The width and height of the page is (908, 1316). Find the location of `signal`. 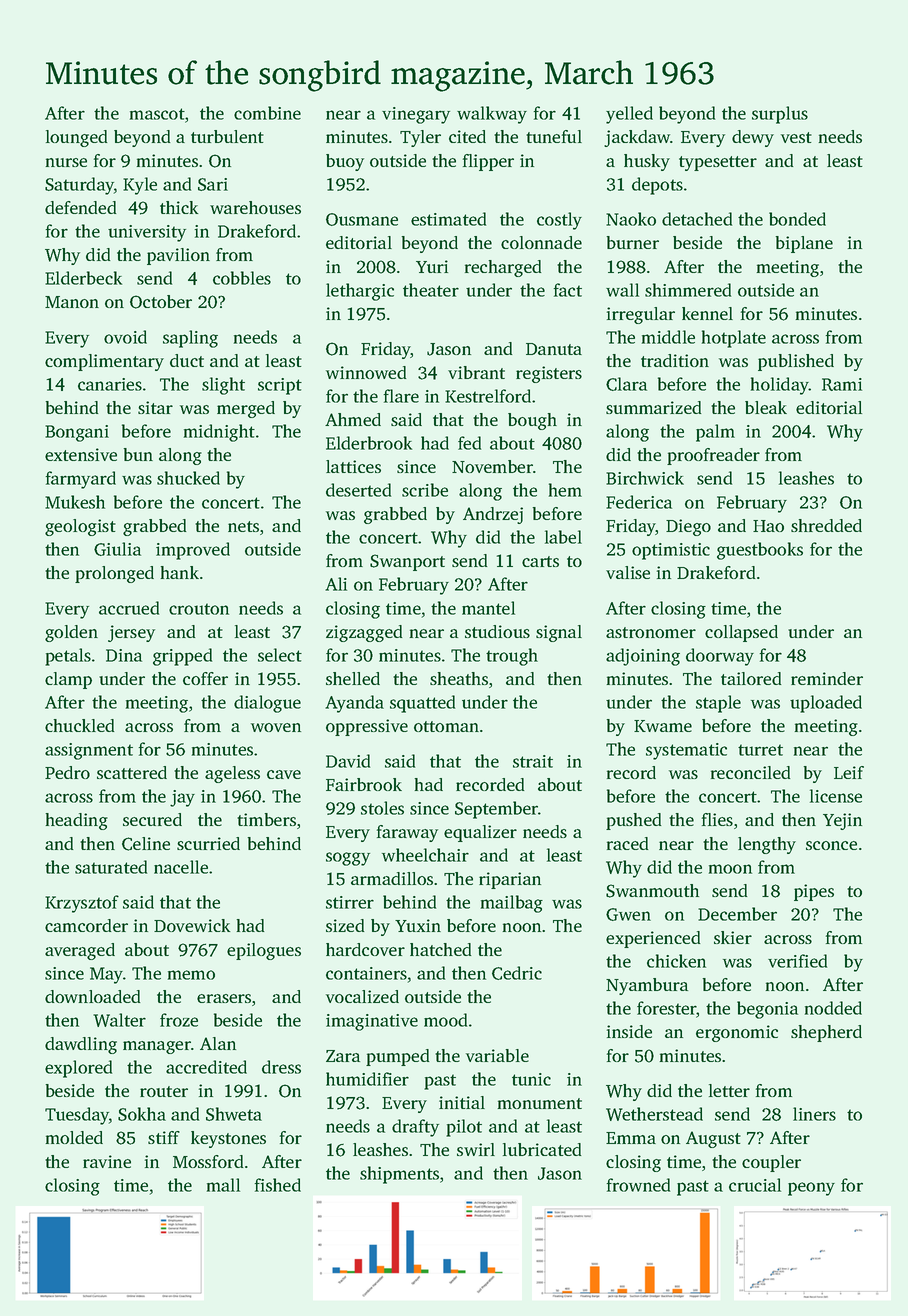

signal is located at coordinates (559, 633).
